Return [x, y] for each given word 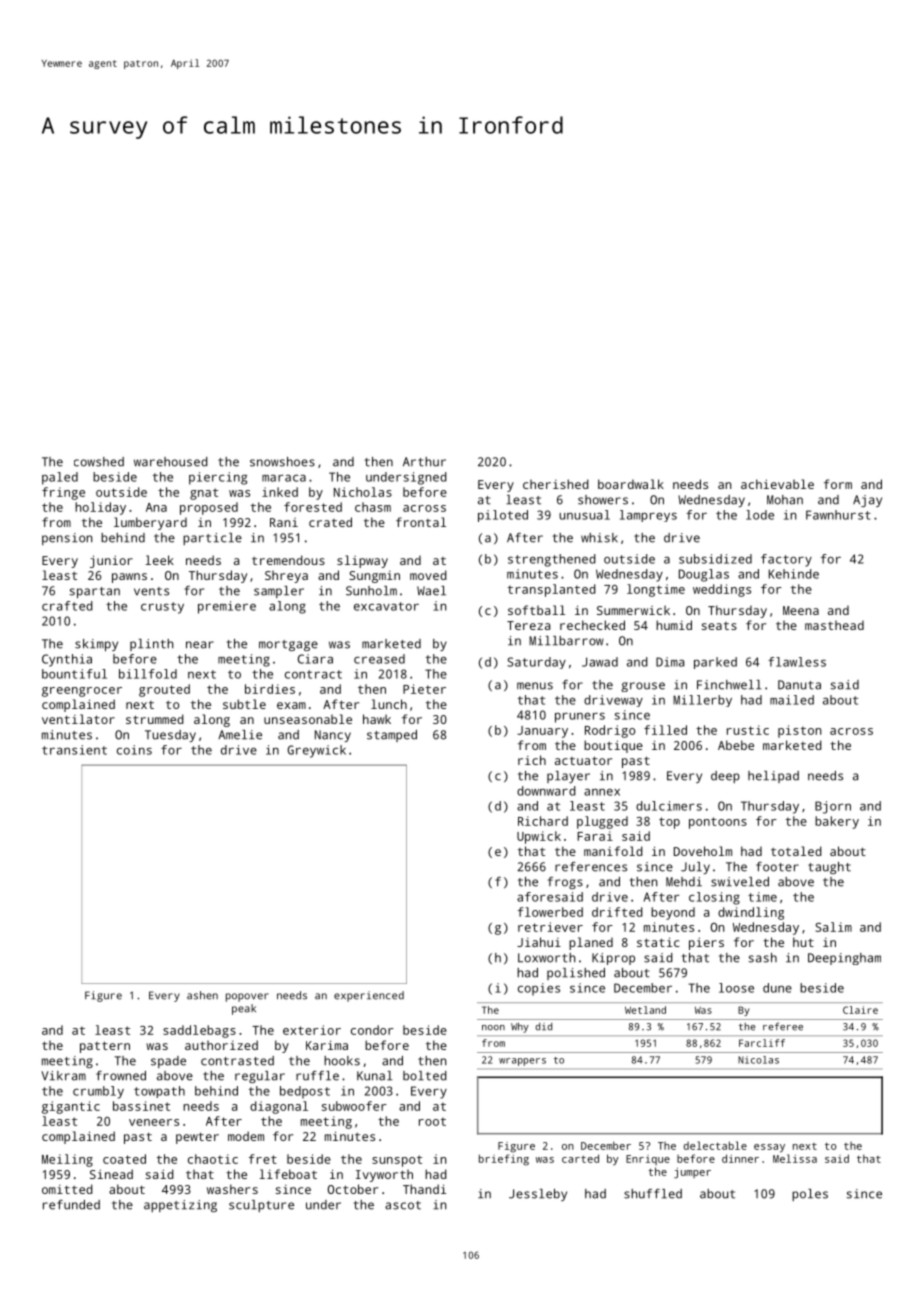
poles [810, 1195]
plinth [151, 645]
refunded [71, 1205]
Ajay [867, 501]
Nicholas [363, 492]
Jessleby [538, 1195]
